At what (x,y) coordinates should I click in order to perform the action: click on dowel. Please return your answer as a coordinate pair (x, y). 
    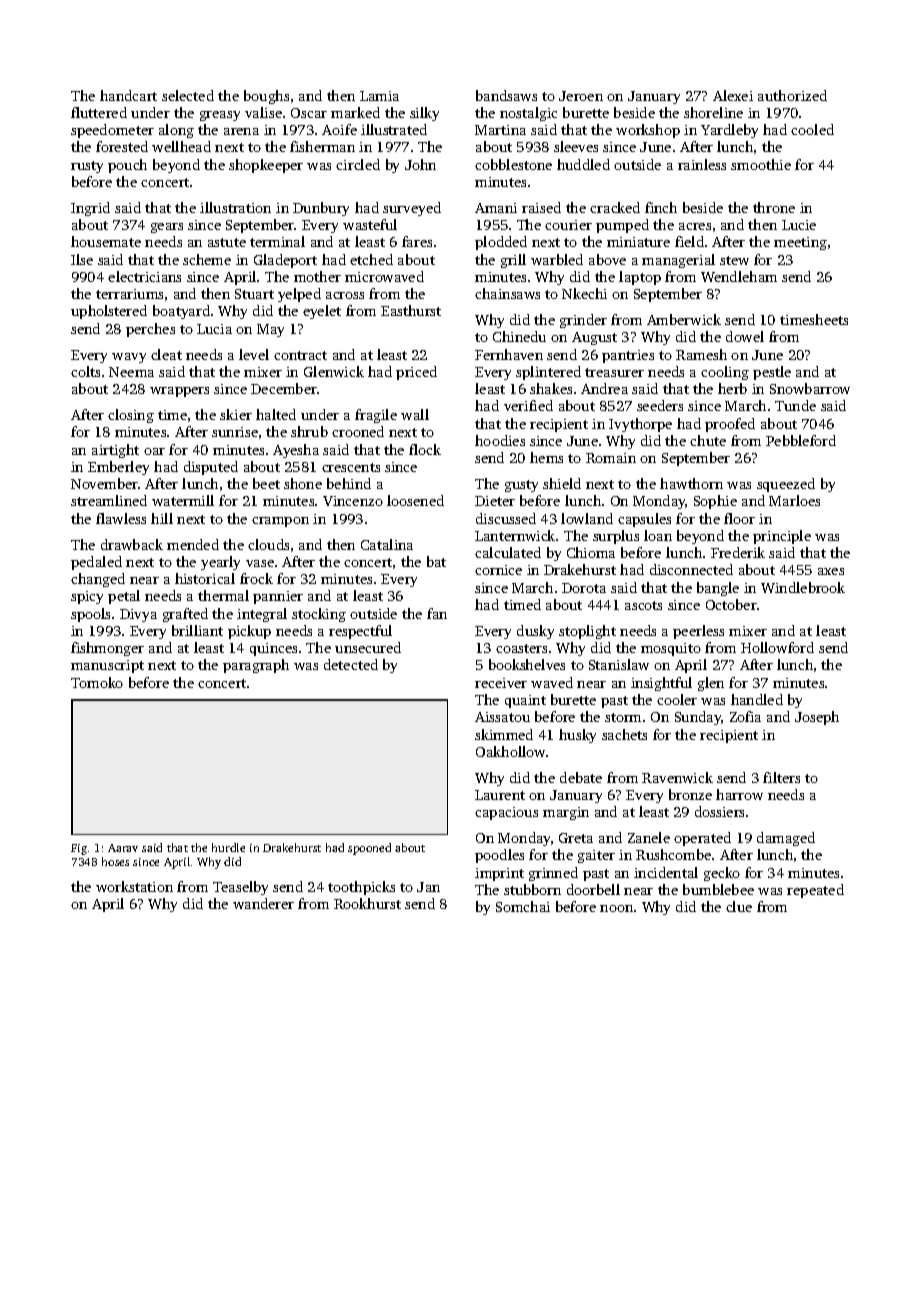
    Looking at the image, I should click on (745, 336).
